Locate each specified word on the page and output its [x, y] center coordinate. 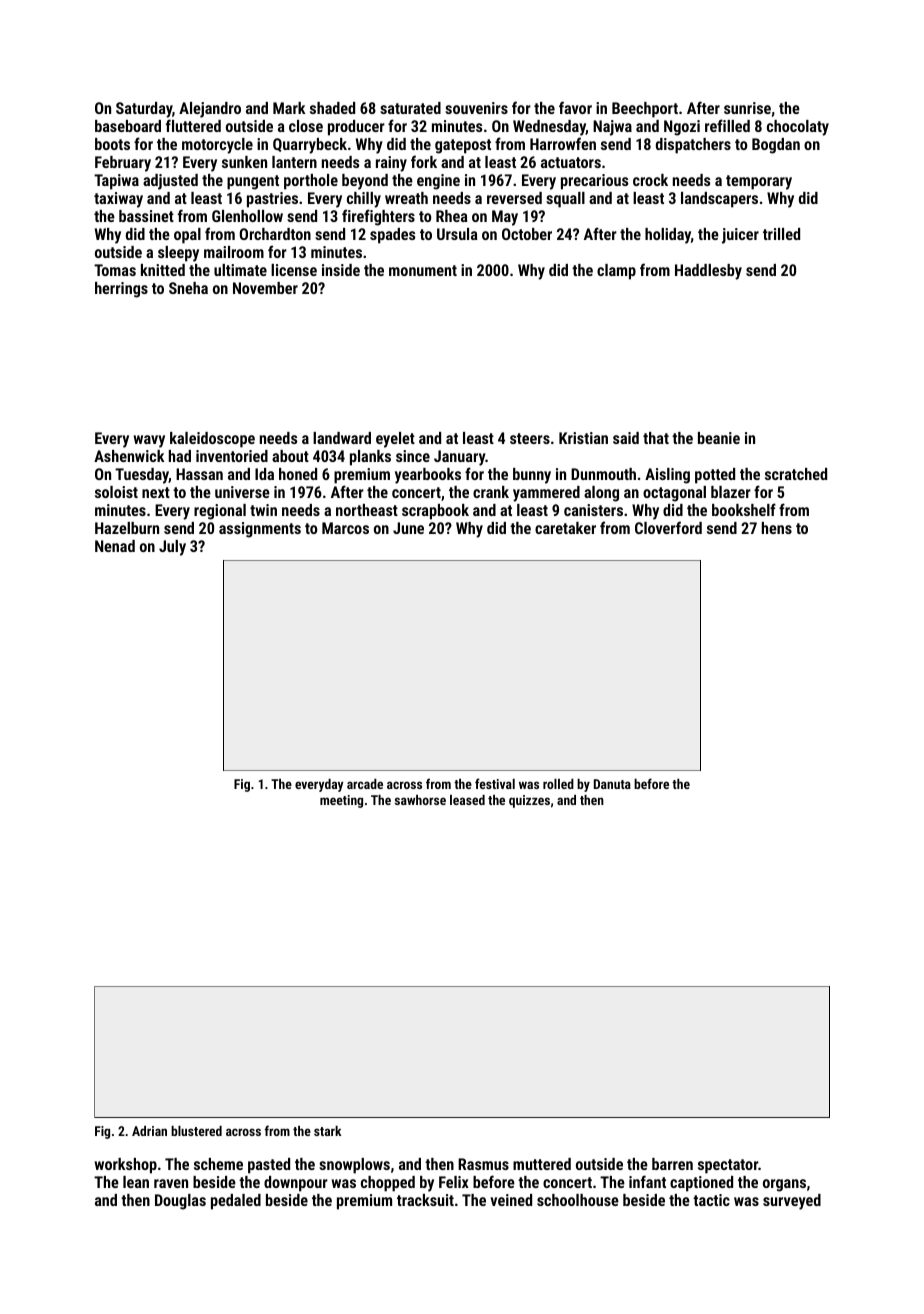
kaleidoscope [212, 440]
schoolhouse [578, 1200]
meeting [341, 801]
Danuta [612, 784]
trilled [781, 234]
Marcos [345, 528]
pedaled [236, 1202]
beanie [719, 438]
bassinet [146, 216]
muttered [542, 1164]
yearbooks [428, 476]
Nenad [115, 546]
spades [392, 236]
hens [777, 528]
